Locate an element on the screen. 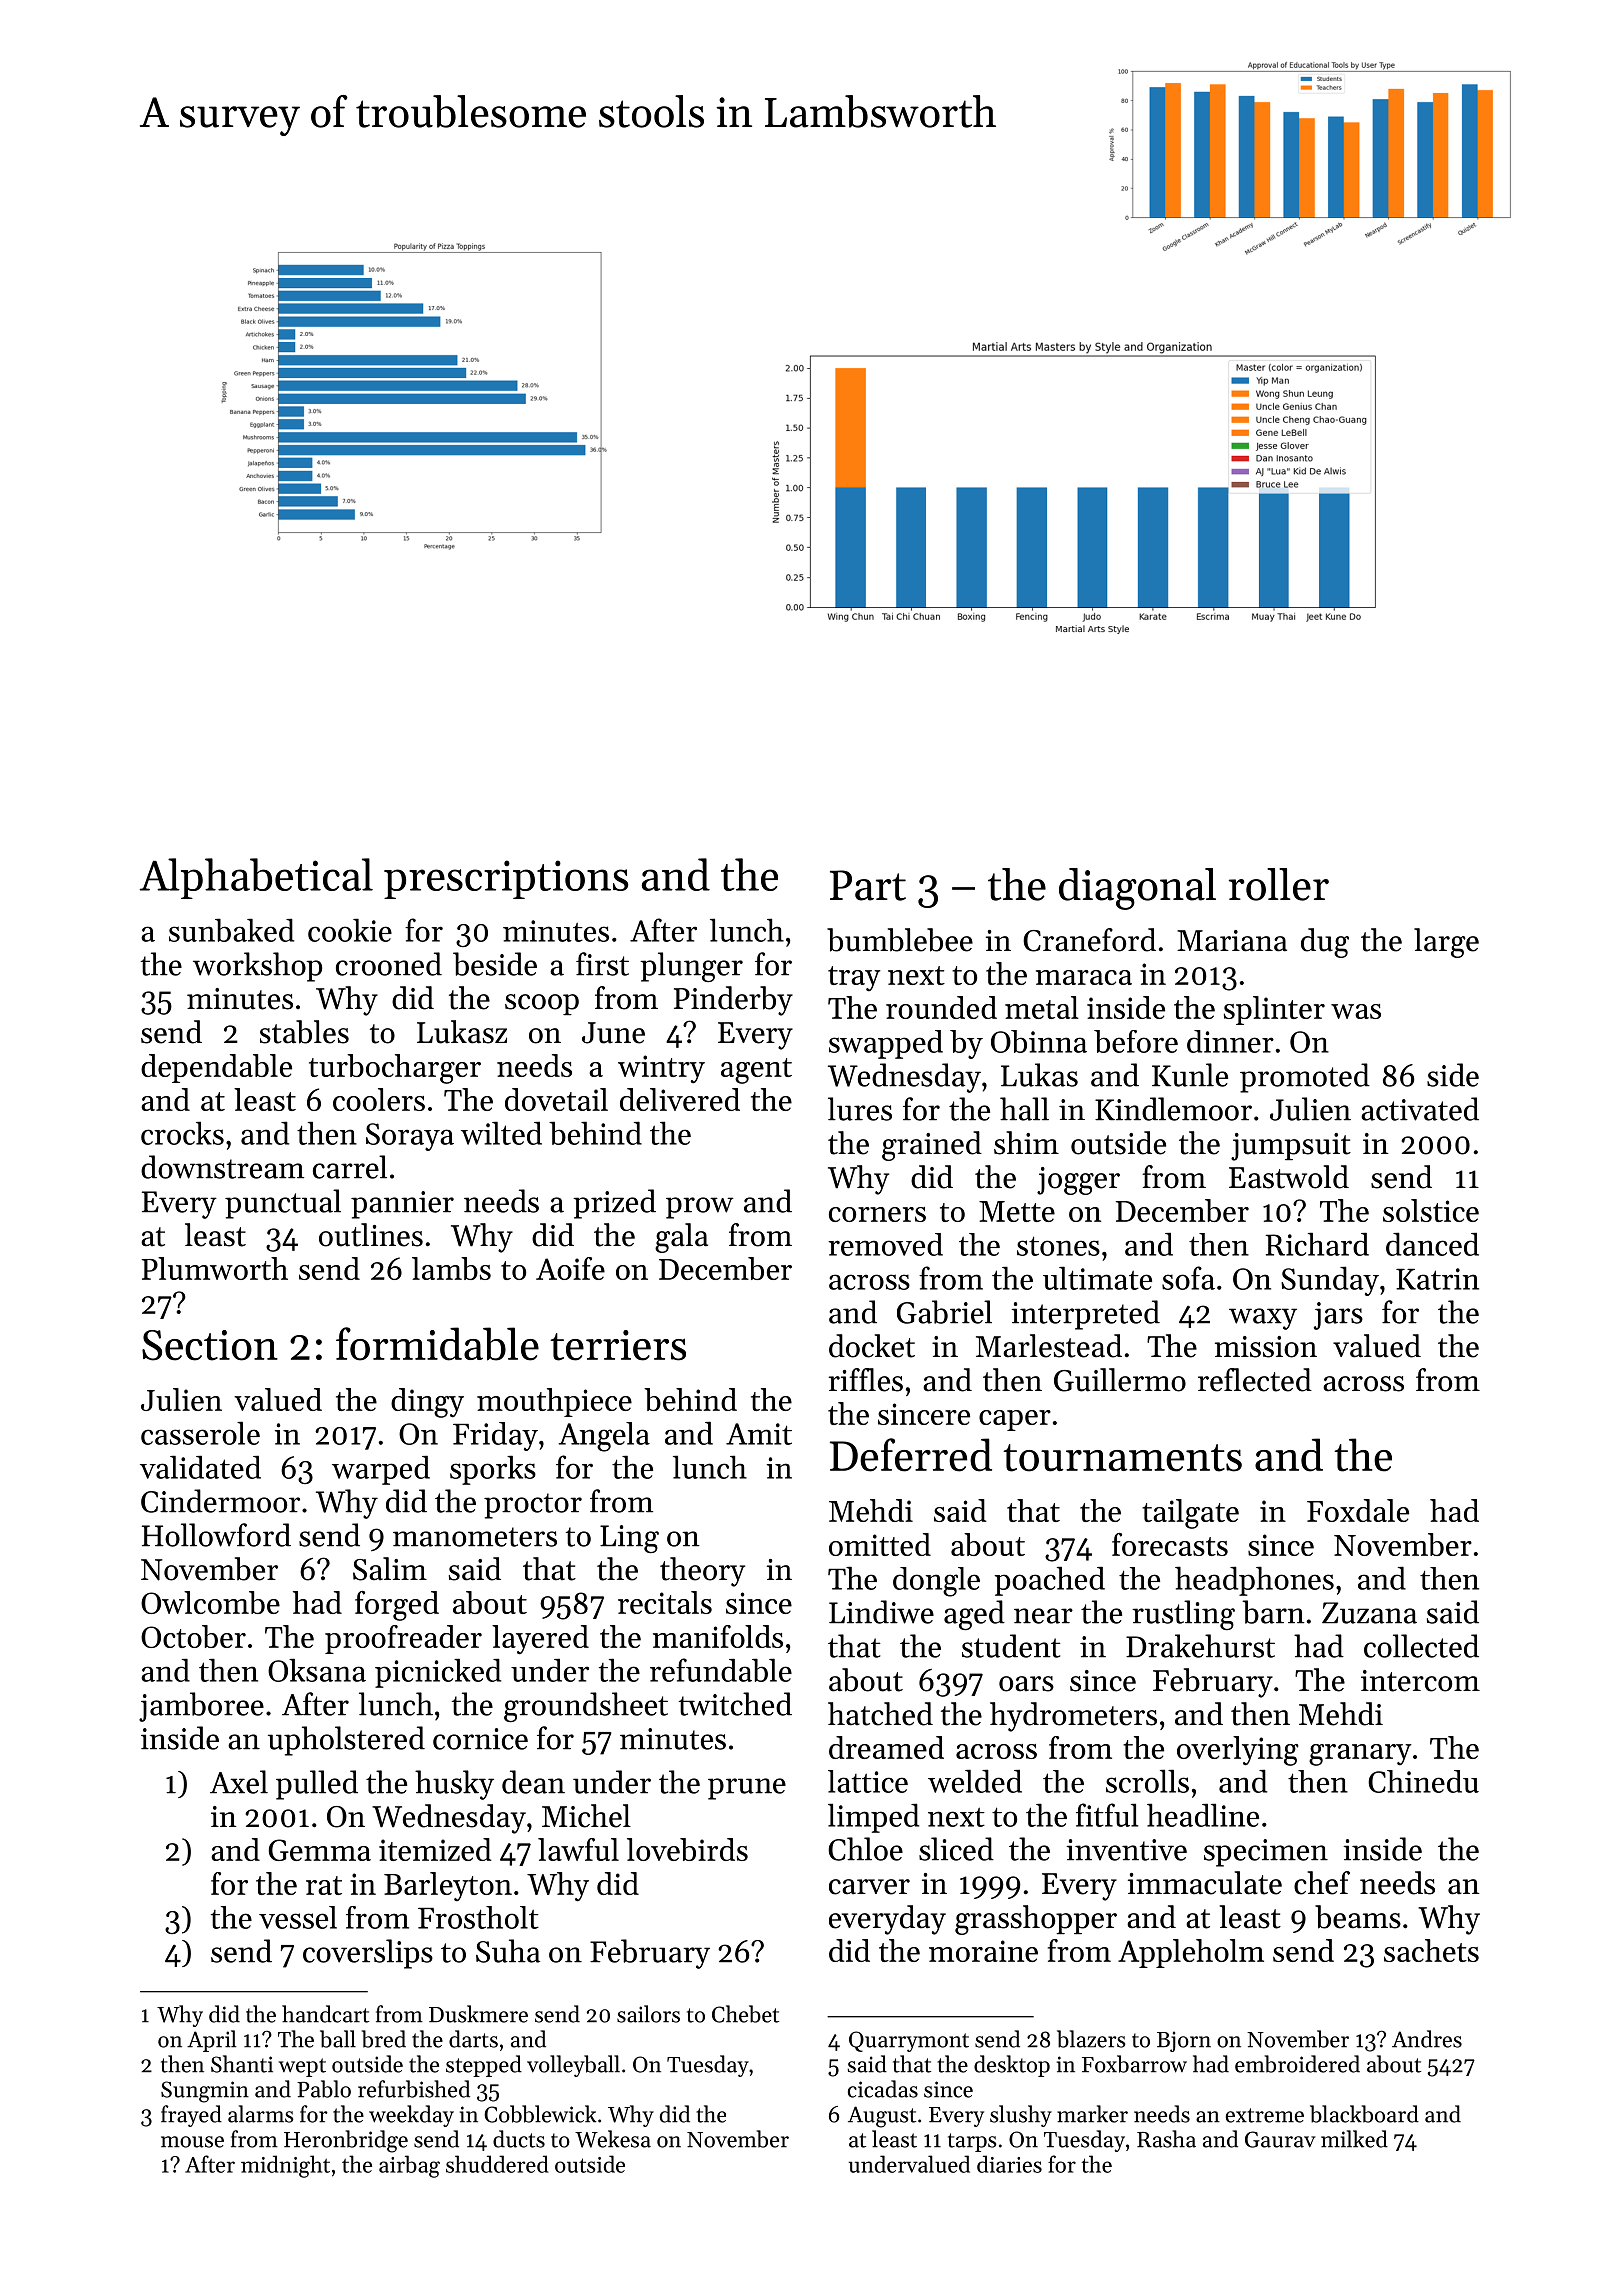 The width and height of the screenshot is (1620, 2292). Salim is located at coordinates (390, 1569).
